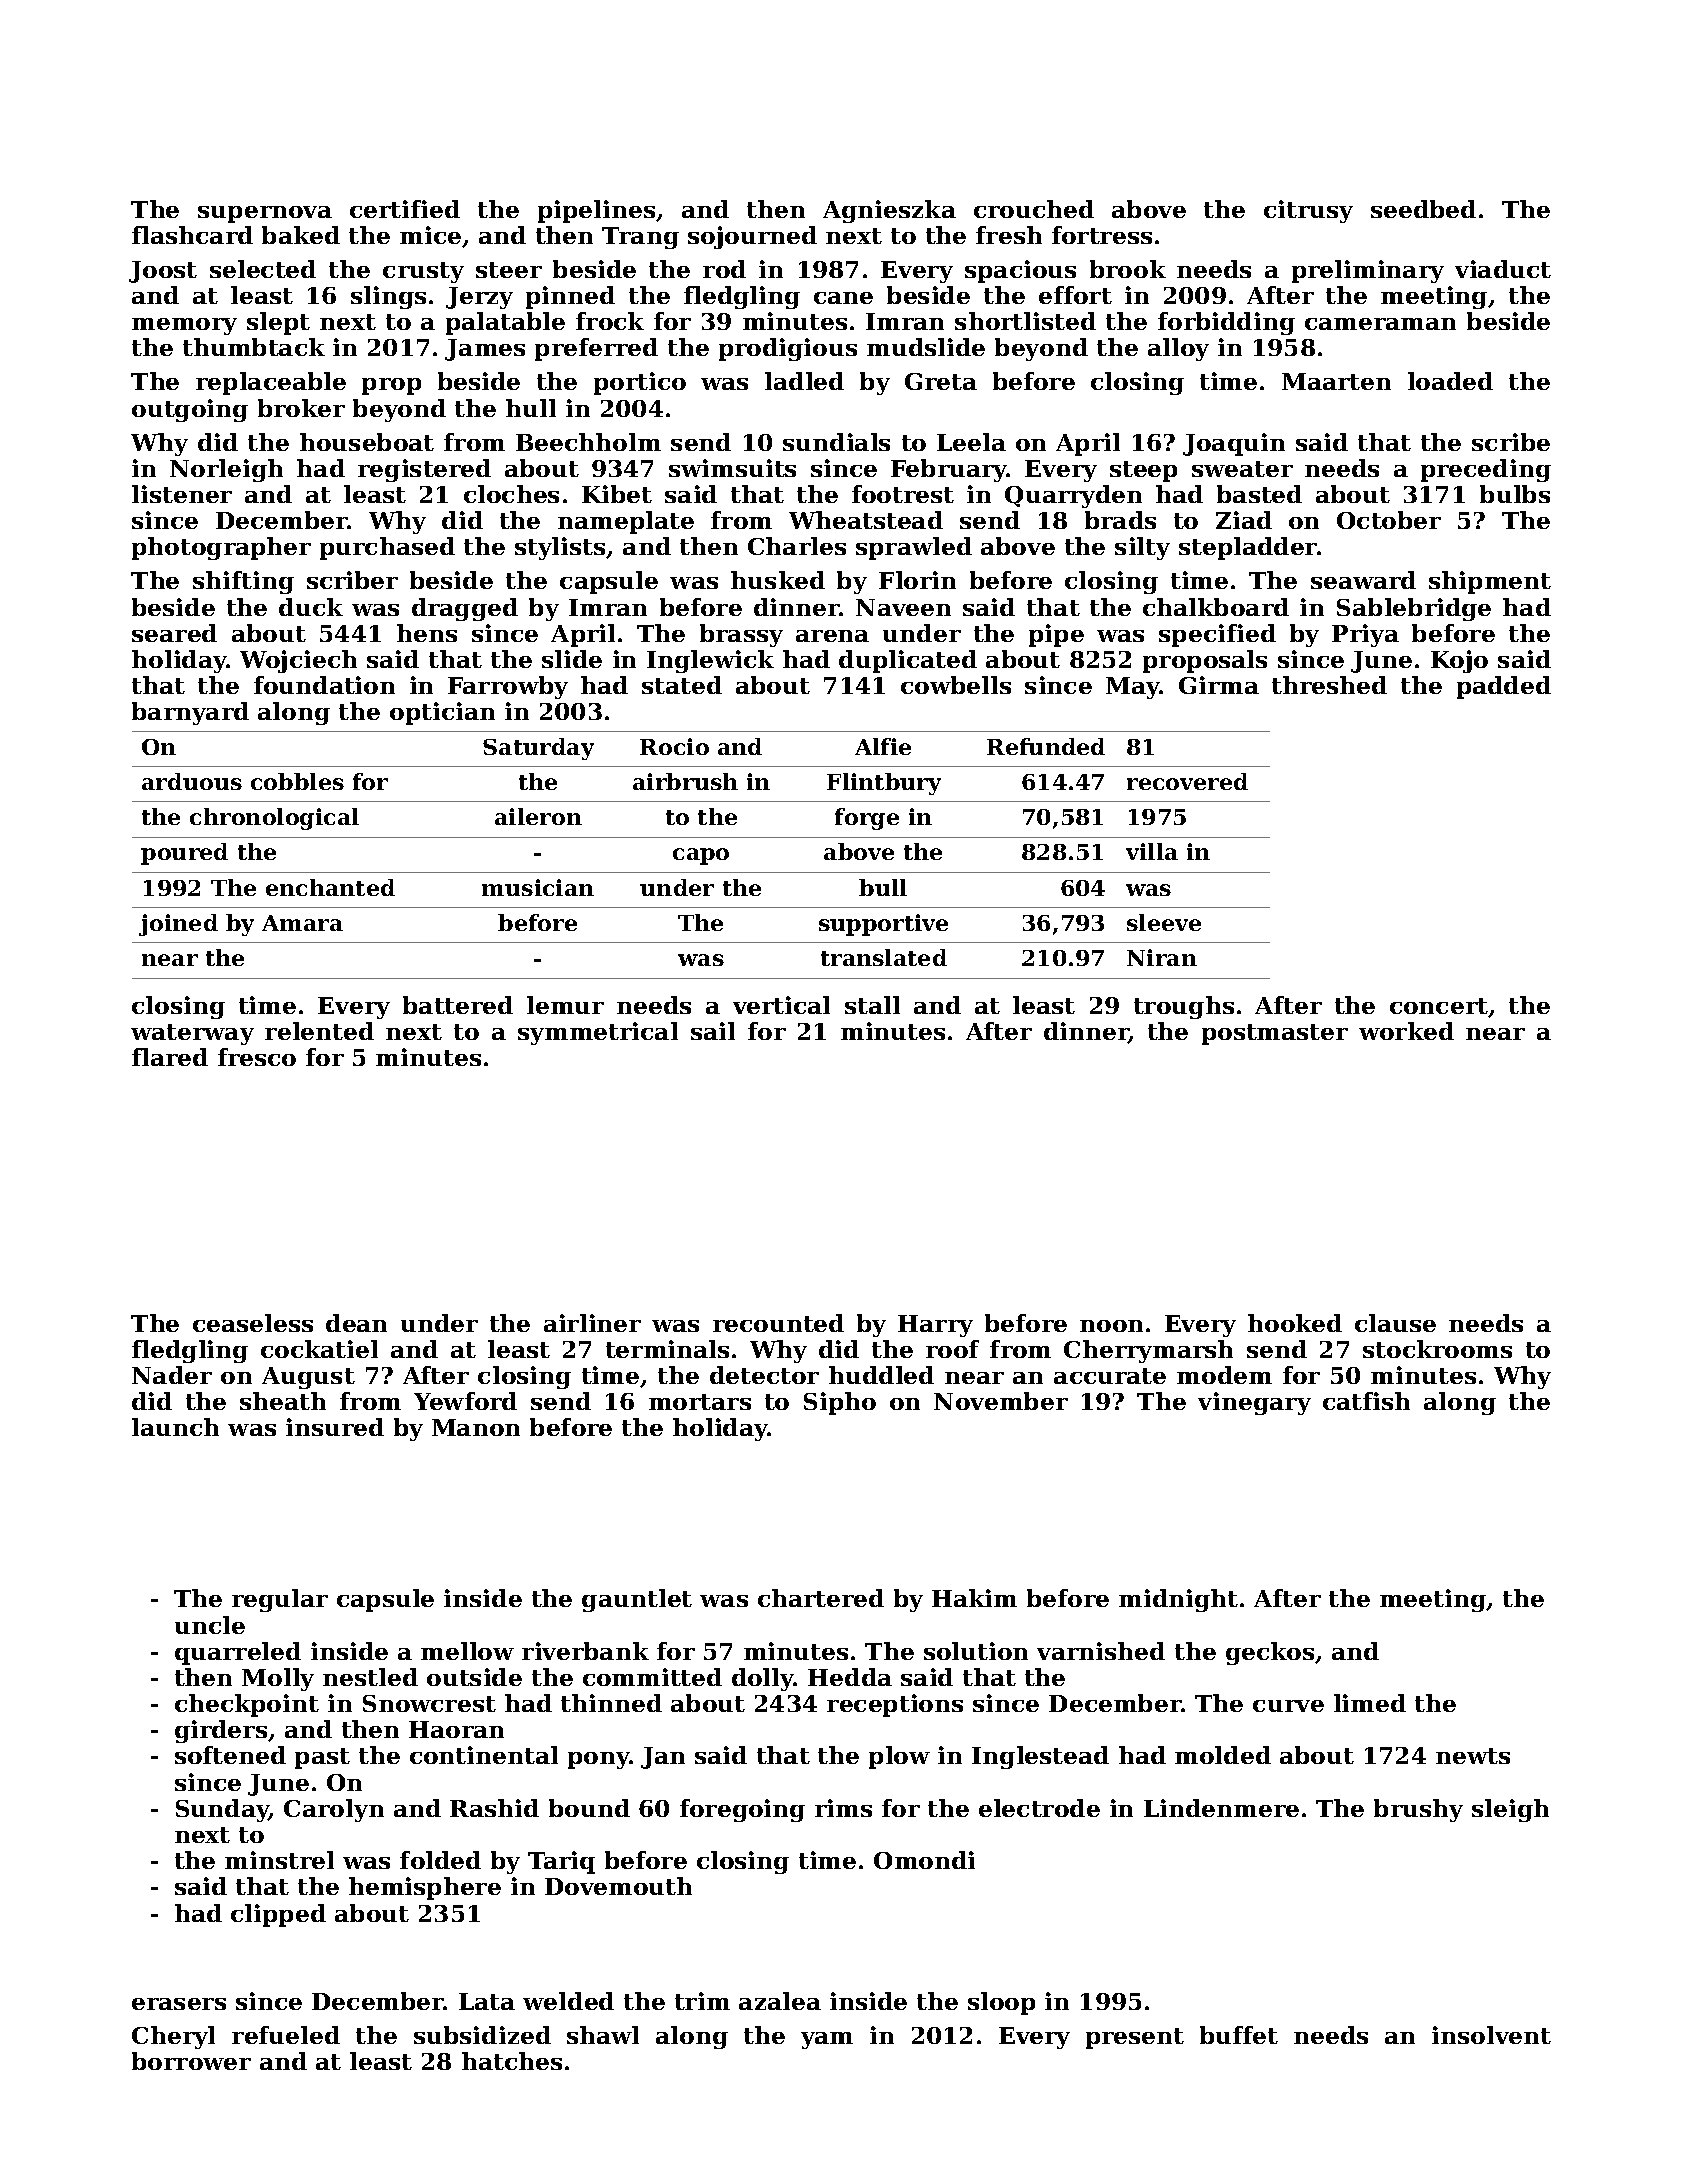  I want to click on ceaseless, so click(253, 1323).
